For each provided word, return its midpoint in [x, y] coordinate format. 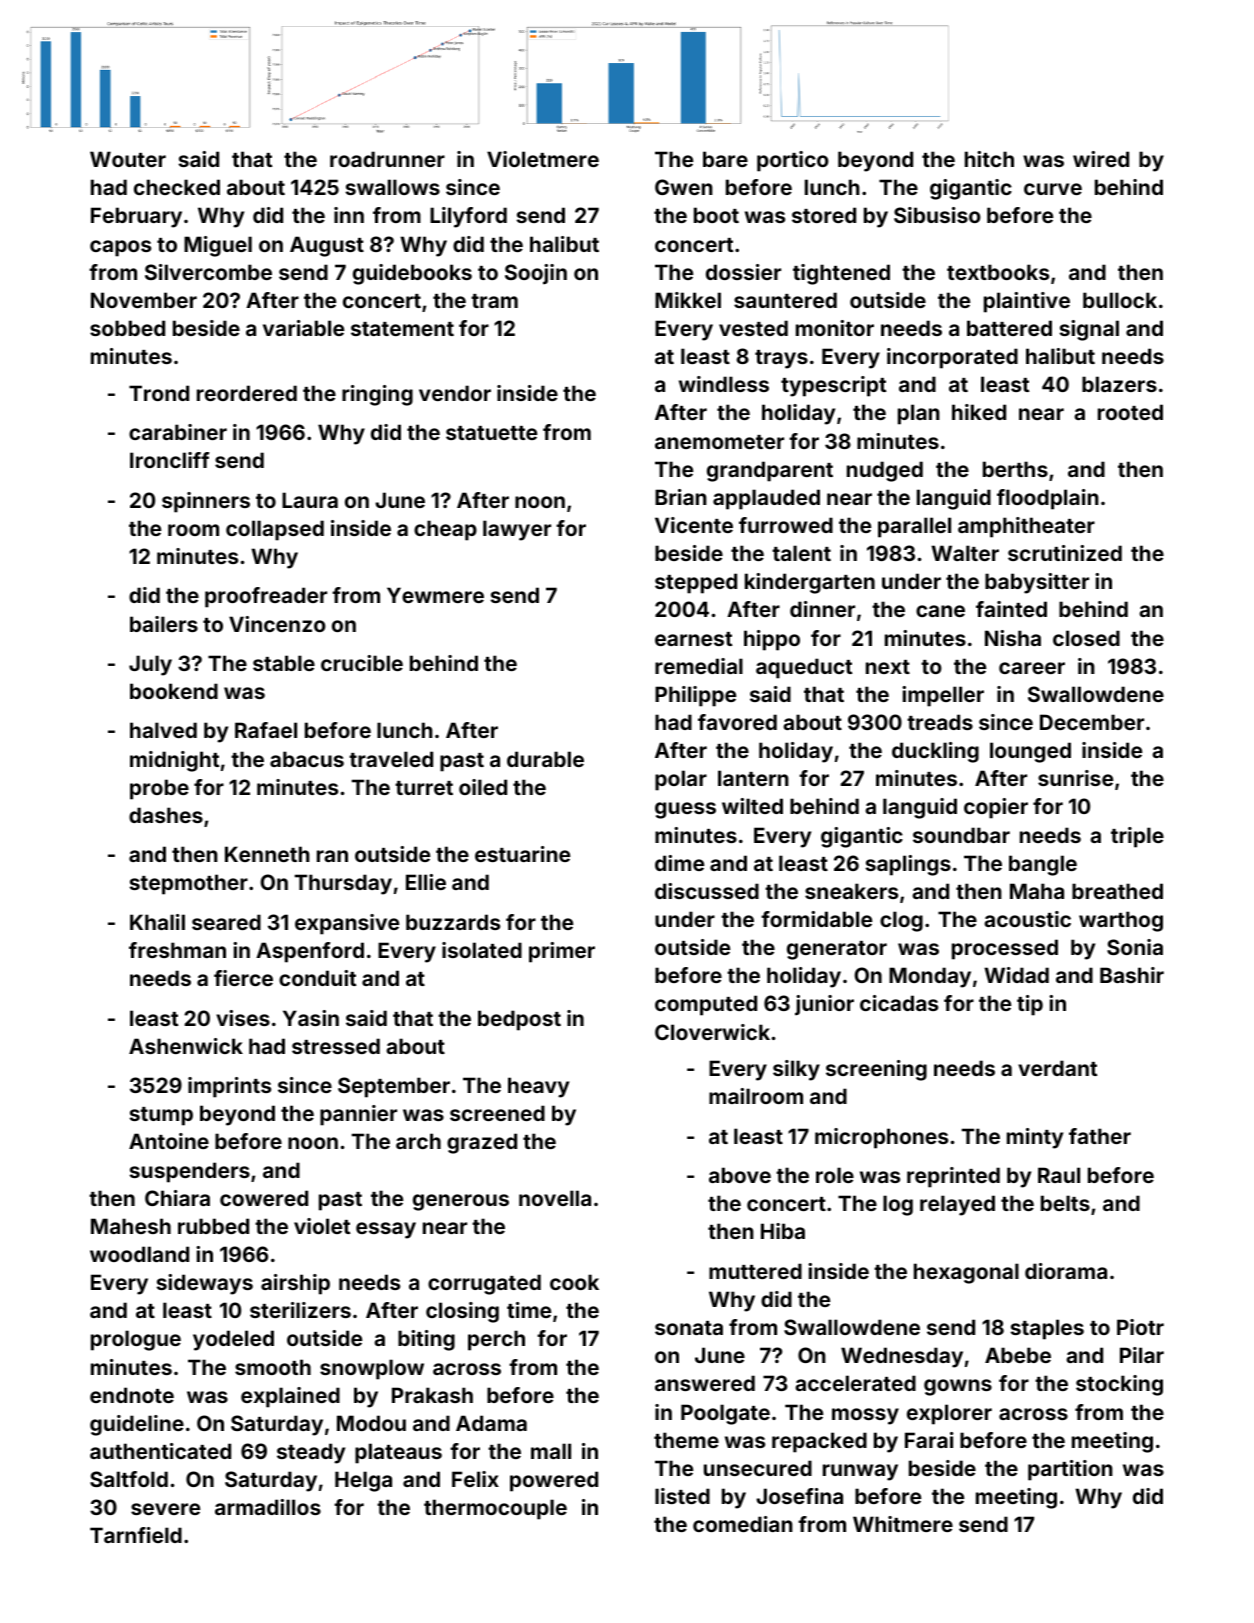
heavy [538, 1087]
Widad [1016, 975]
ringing [377, 395]
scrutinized [1065, 553]
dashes [166, 815]
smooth [273, 1367]
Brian [681, 497]
